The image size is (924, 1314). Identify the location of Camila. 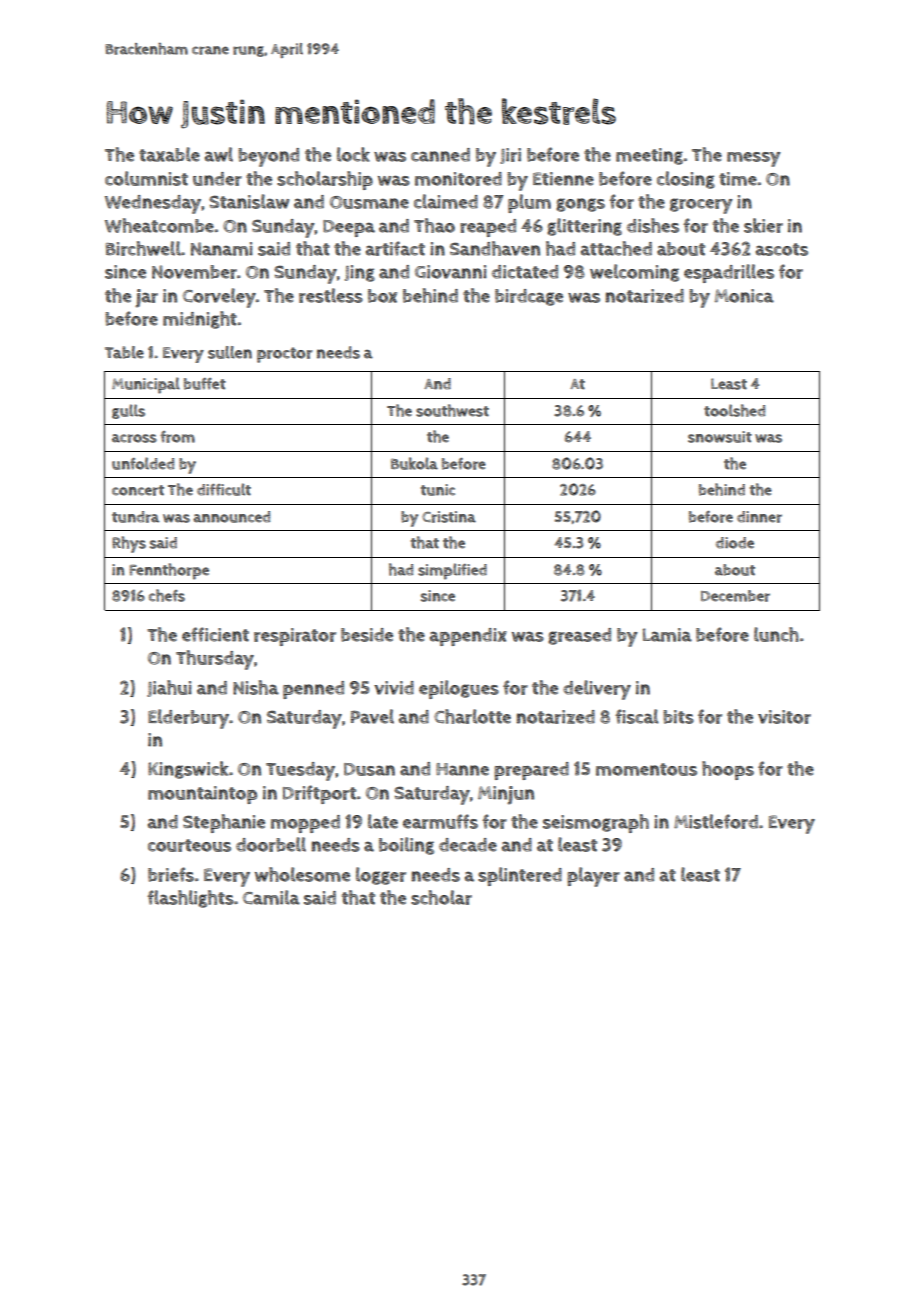
(271, 897).
